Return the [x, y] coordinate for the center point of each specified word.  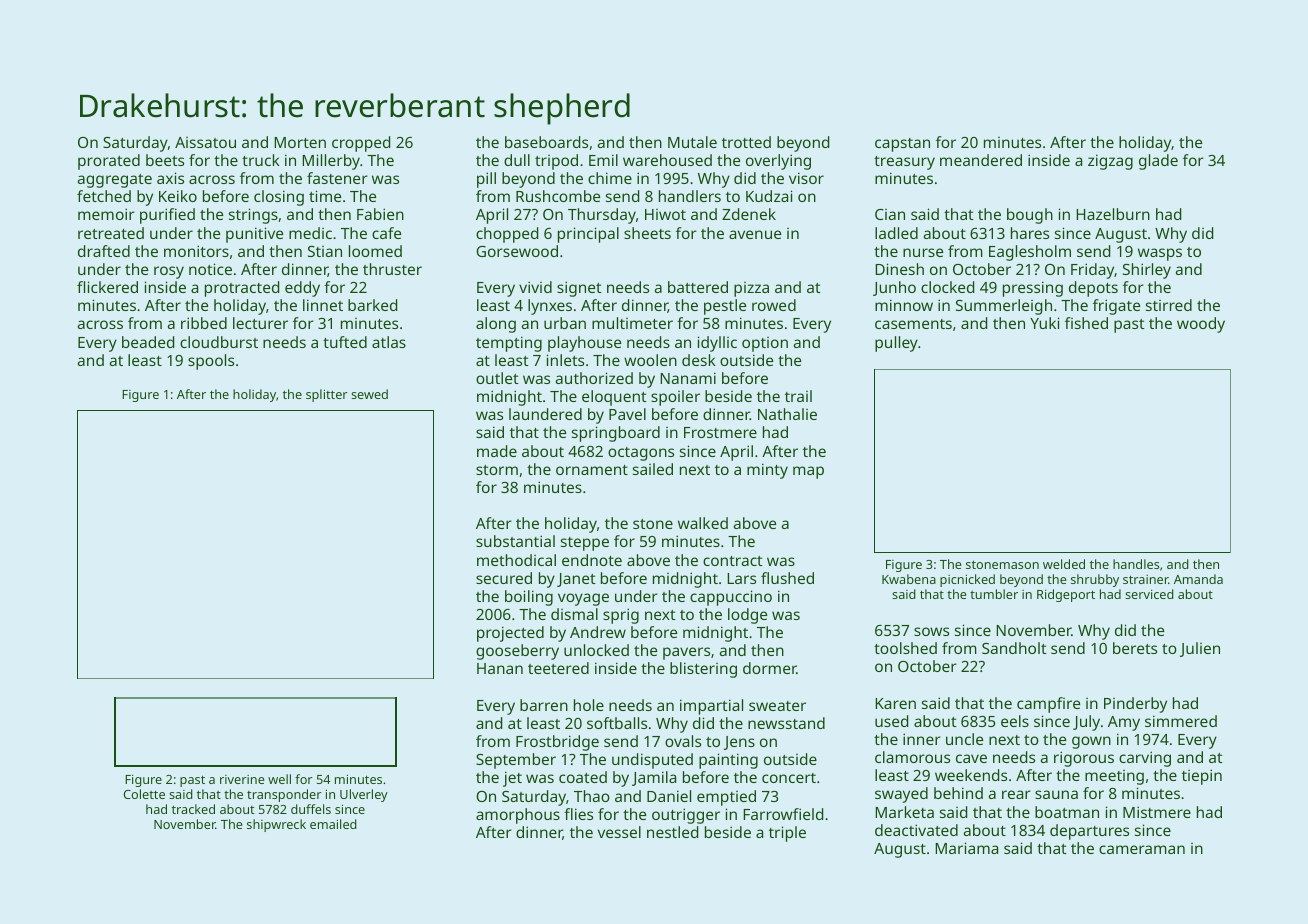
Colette [144, 794]
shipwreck [276, 825]
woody [1201, 325]
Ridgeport [1066, 595]
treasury [904, 163]
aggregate [115, 181]
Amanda [1198, 579]
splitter [326, 395]
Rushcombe [558, 196]
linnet [323, 305]
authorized [594, 378]
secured [504, 578]
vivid [535, 287]
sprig [621, 616]
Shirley [1147, 271]
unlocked [596, 650]
